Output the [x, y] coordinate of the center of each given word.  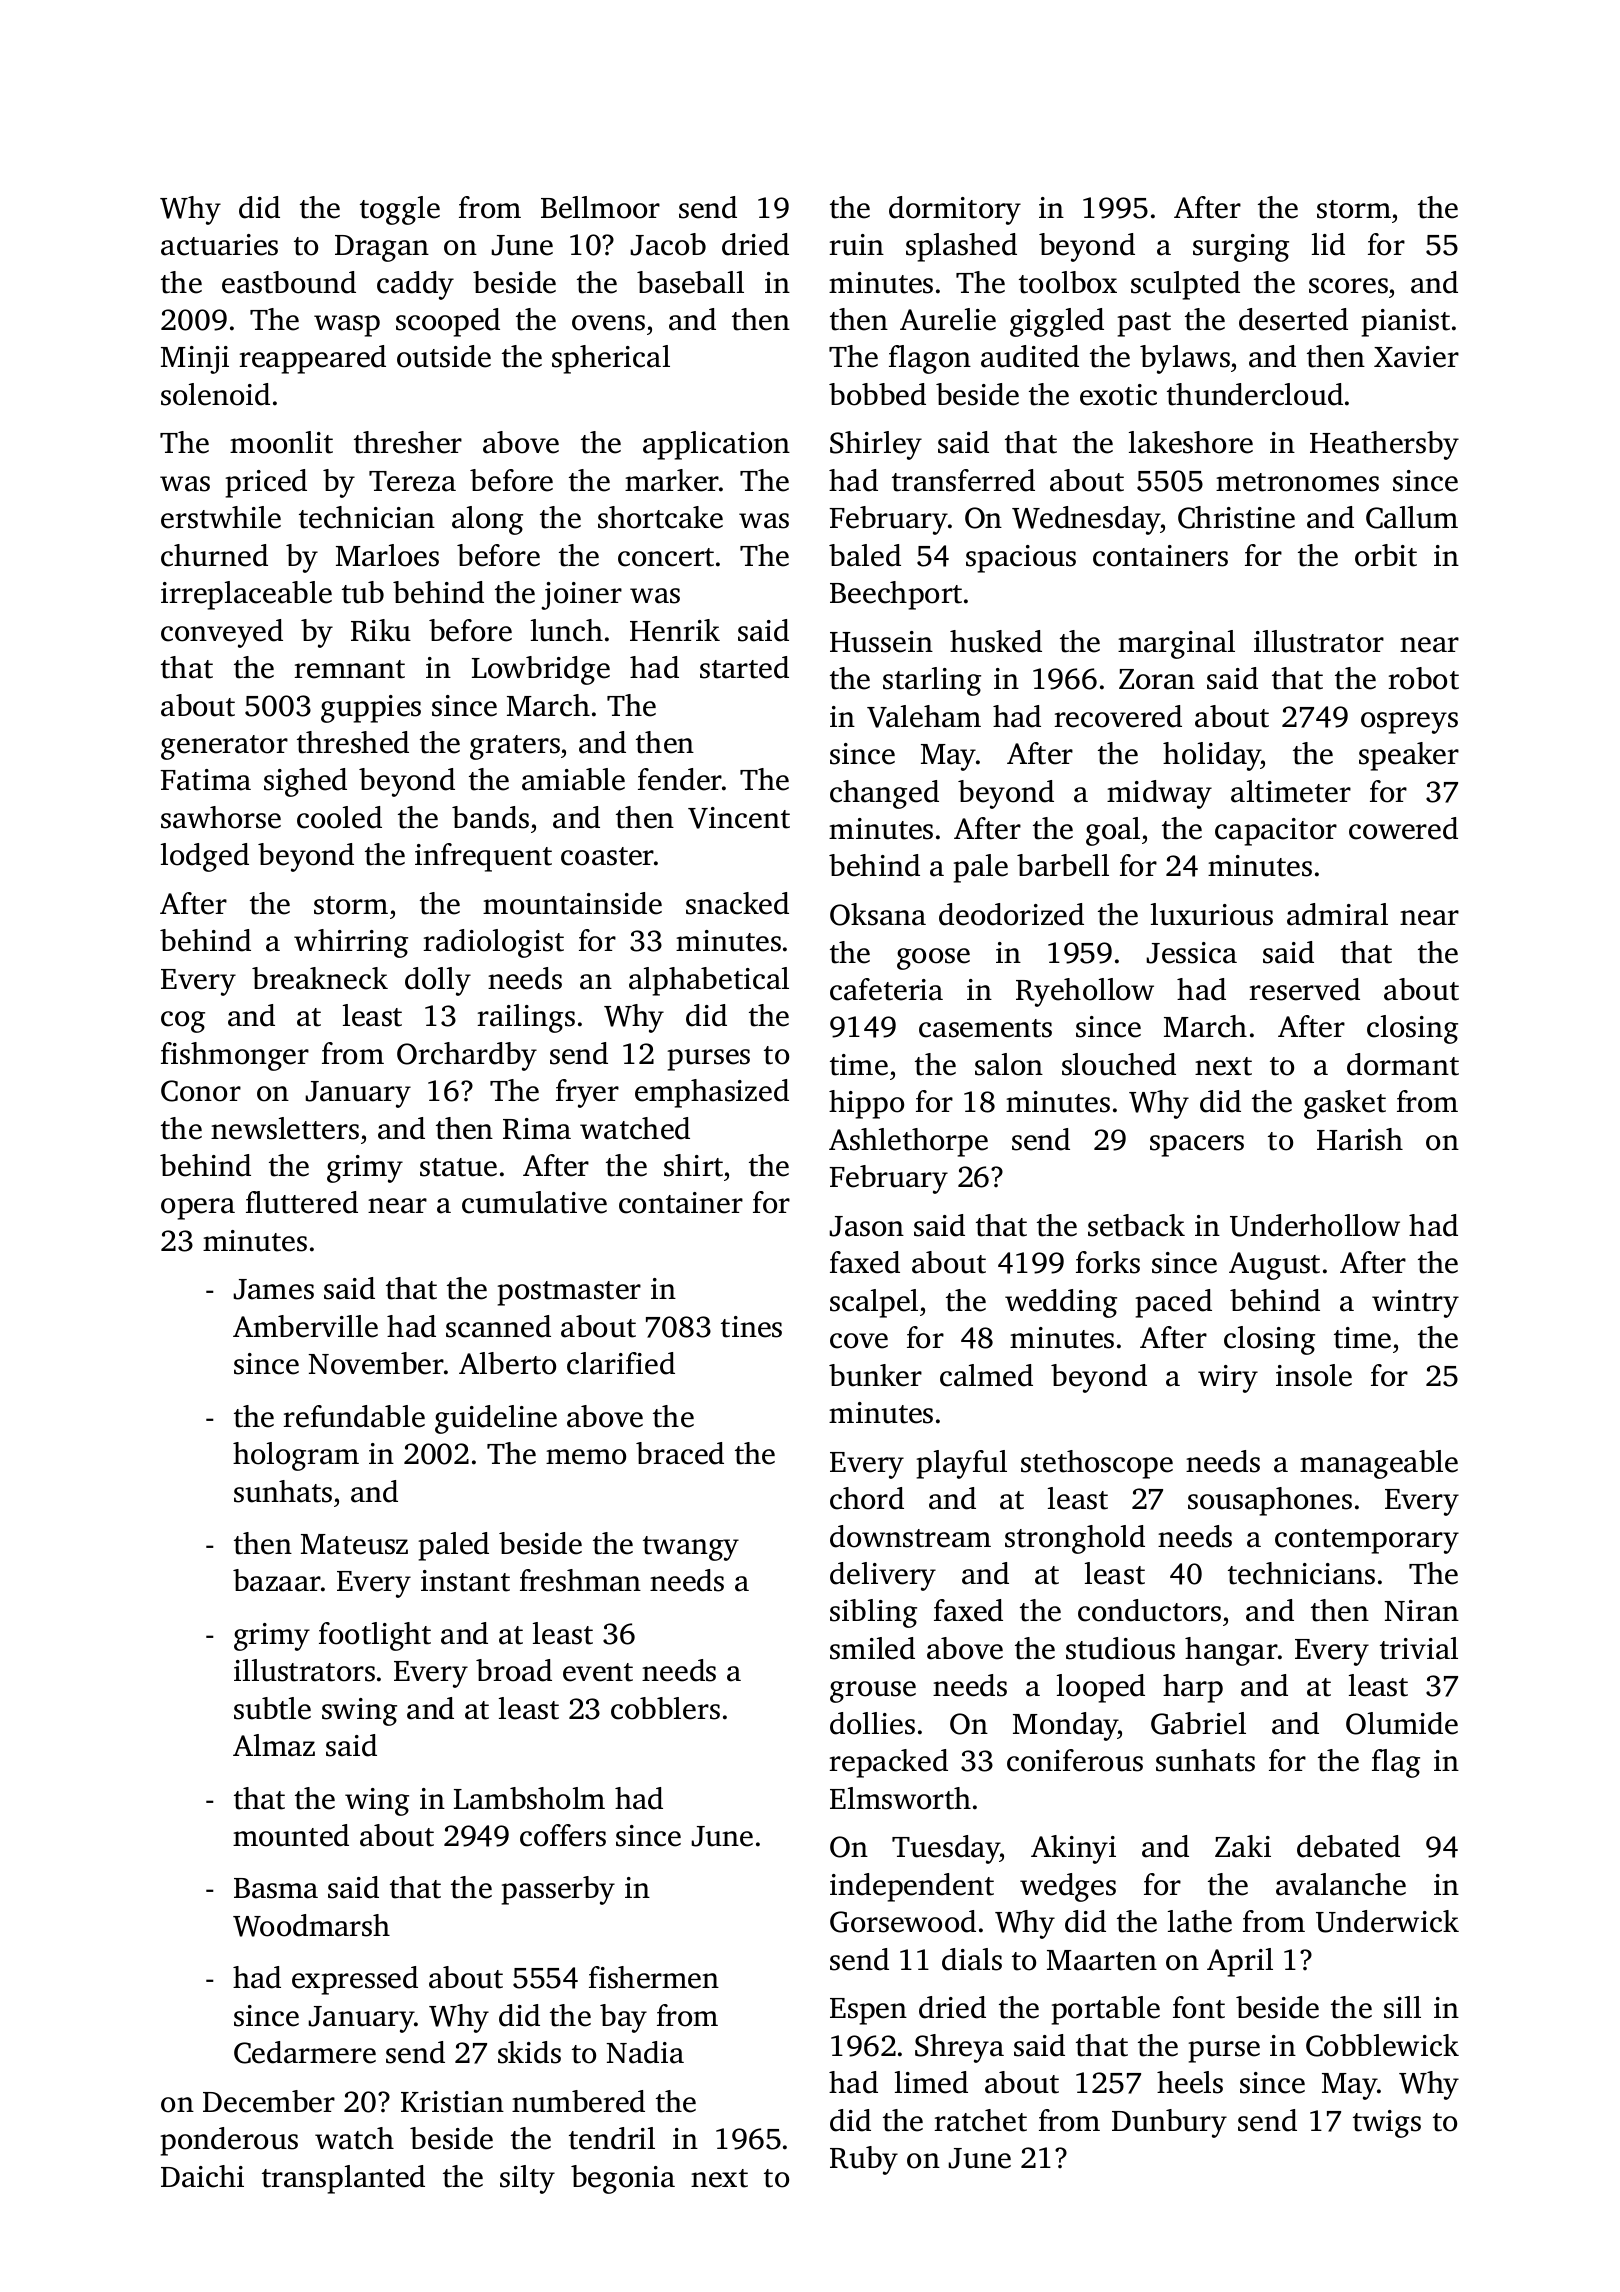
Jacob [668, 244]
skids [529, 2052]
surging [1241, 248]
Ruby [864, 2160]
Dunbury [1169, 2123]
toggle [400, 210]
